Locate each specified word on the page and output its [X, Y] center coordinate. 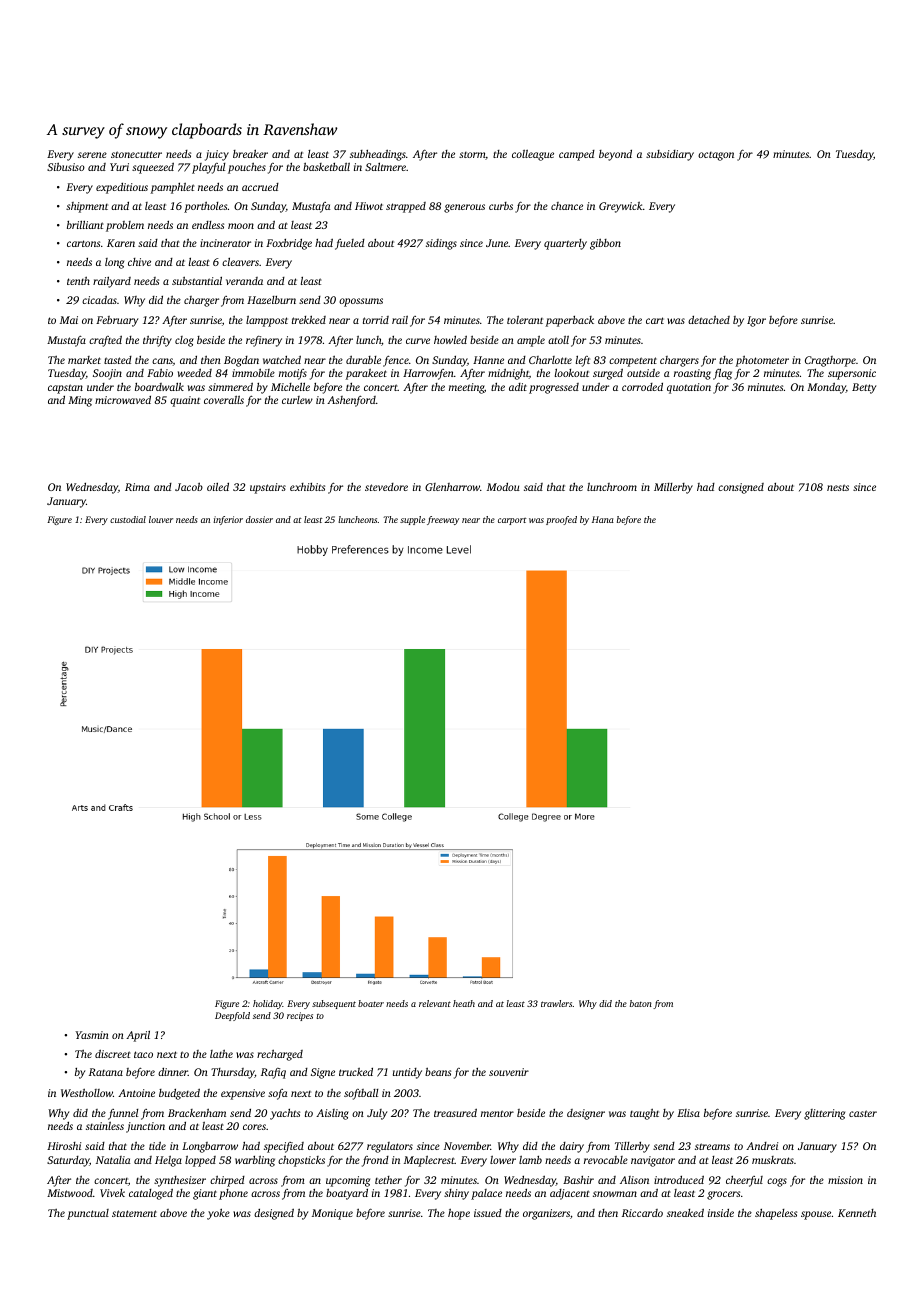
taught [644, 1114]
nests [838, 487]
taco [143, 1054]
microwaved [123, 400]
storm [472, 155]
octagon [716, 156]
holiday [268, 1004]
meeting [466, 388]
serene [92, 155]
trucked [356, 1072]
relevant [435, 1003]
